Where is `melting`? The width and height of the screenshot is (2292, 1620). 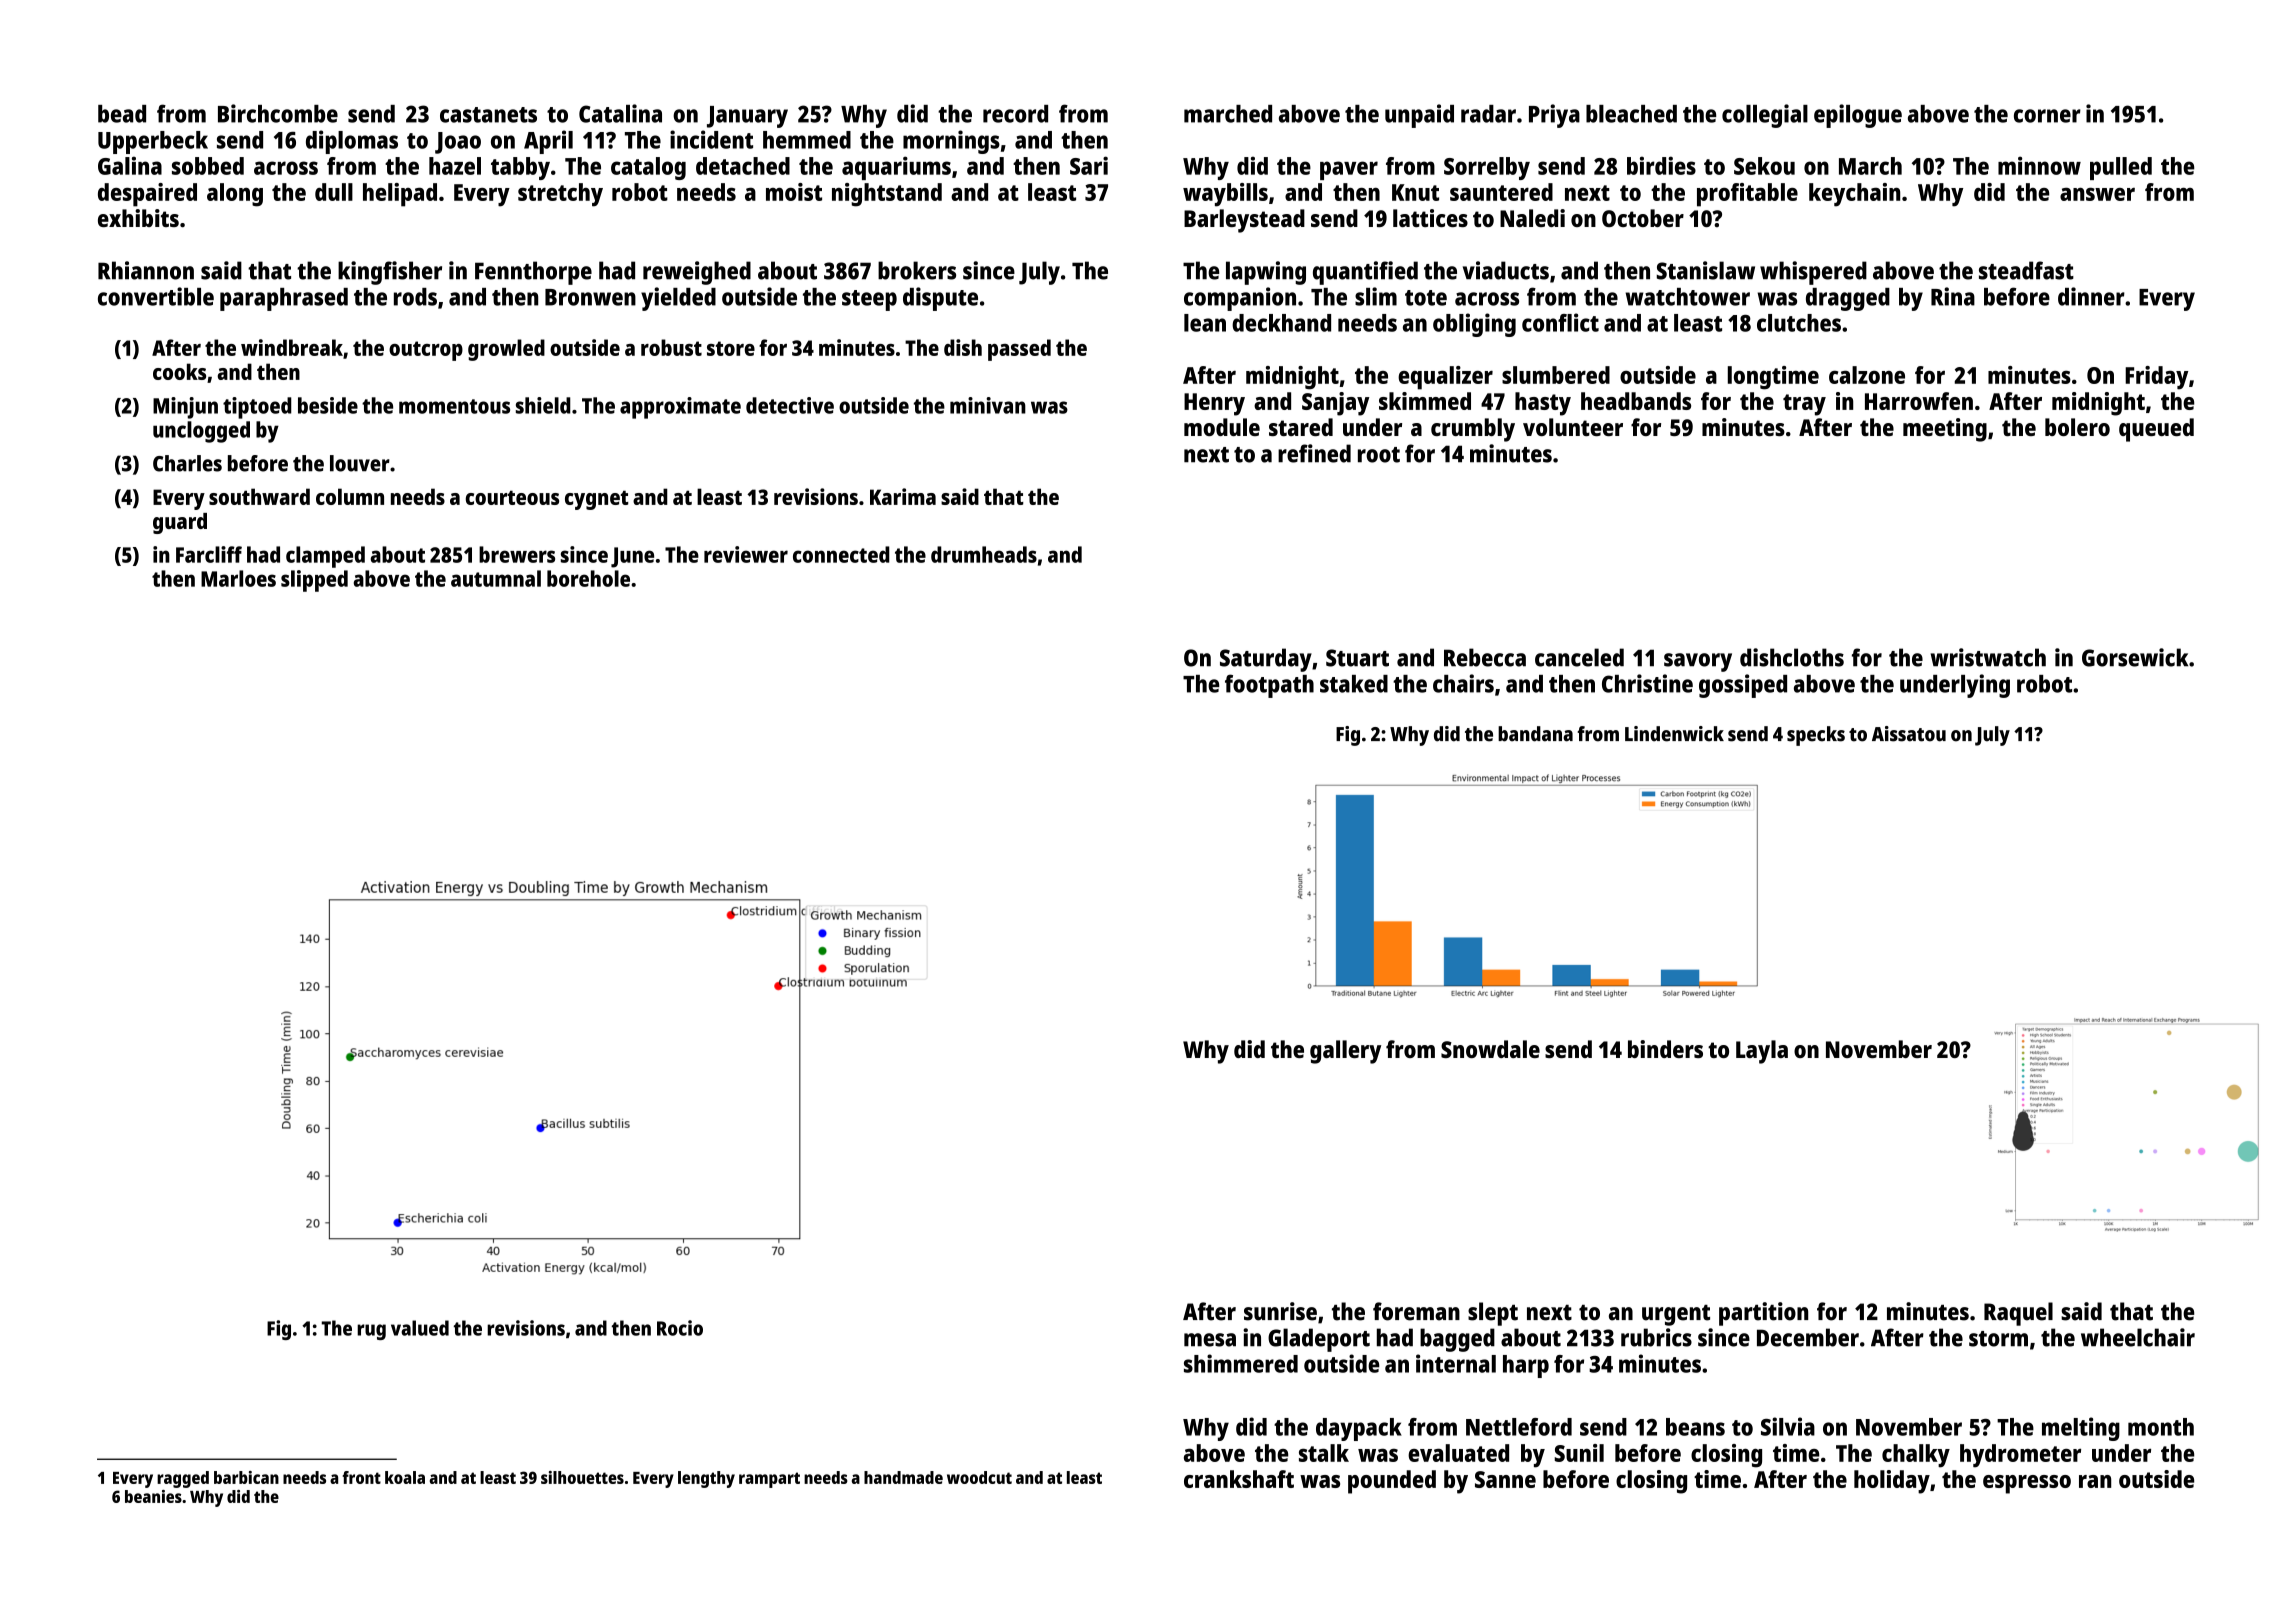
melting is located at coordinates (2081, 1429).
